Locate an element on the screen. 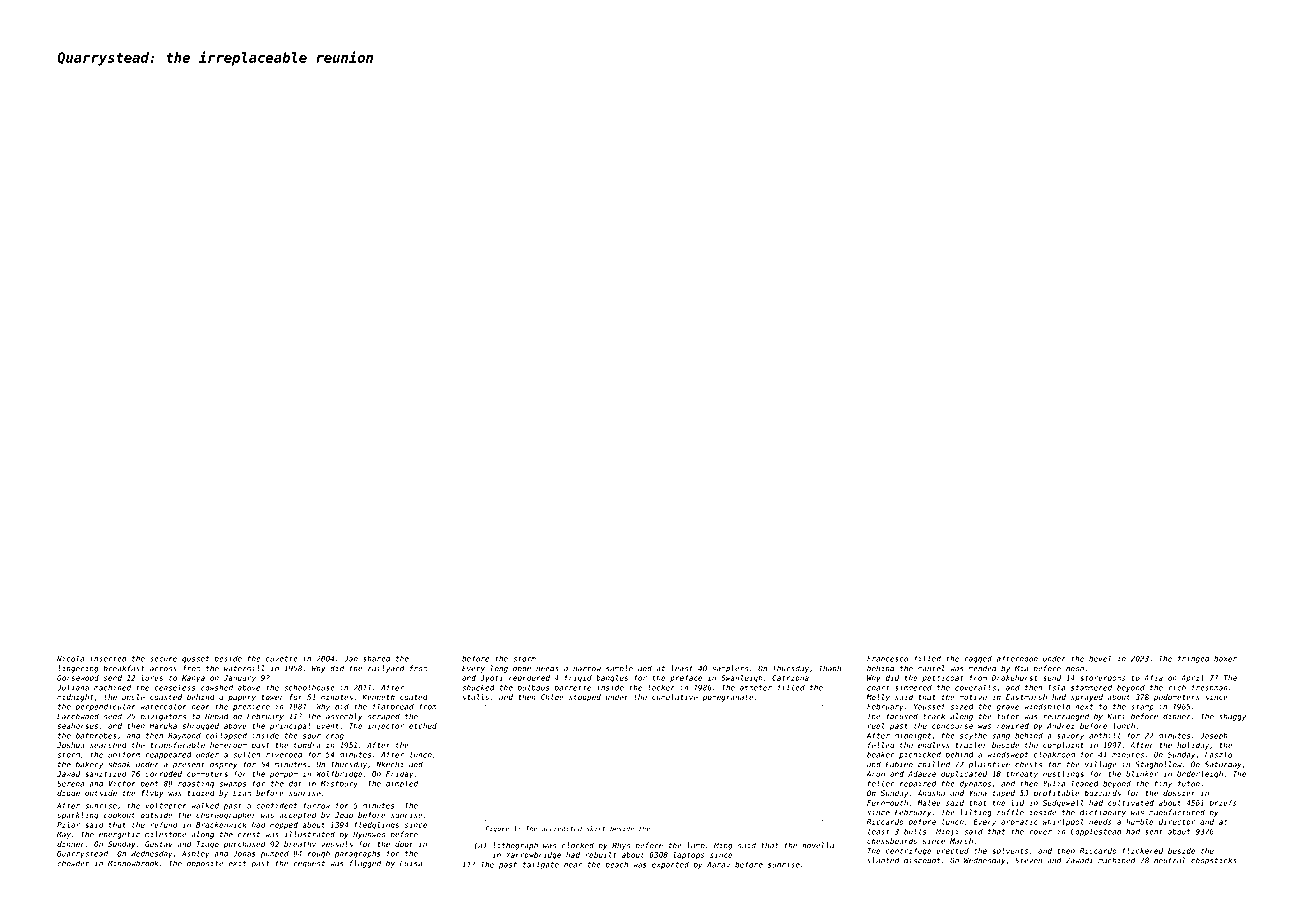  bangles is located at coordinates (612, 679).
